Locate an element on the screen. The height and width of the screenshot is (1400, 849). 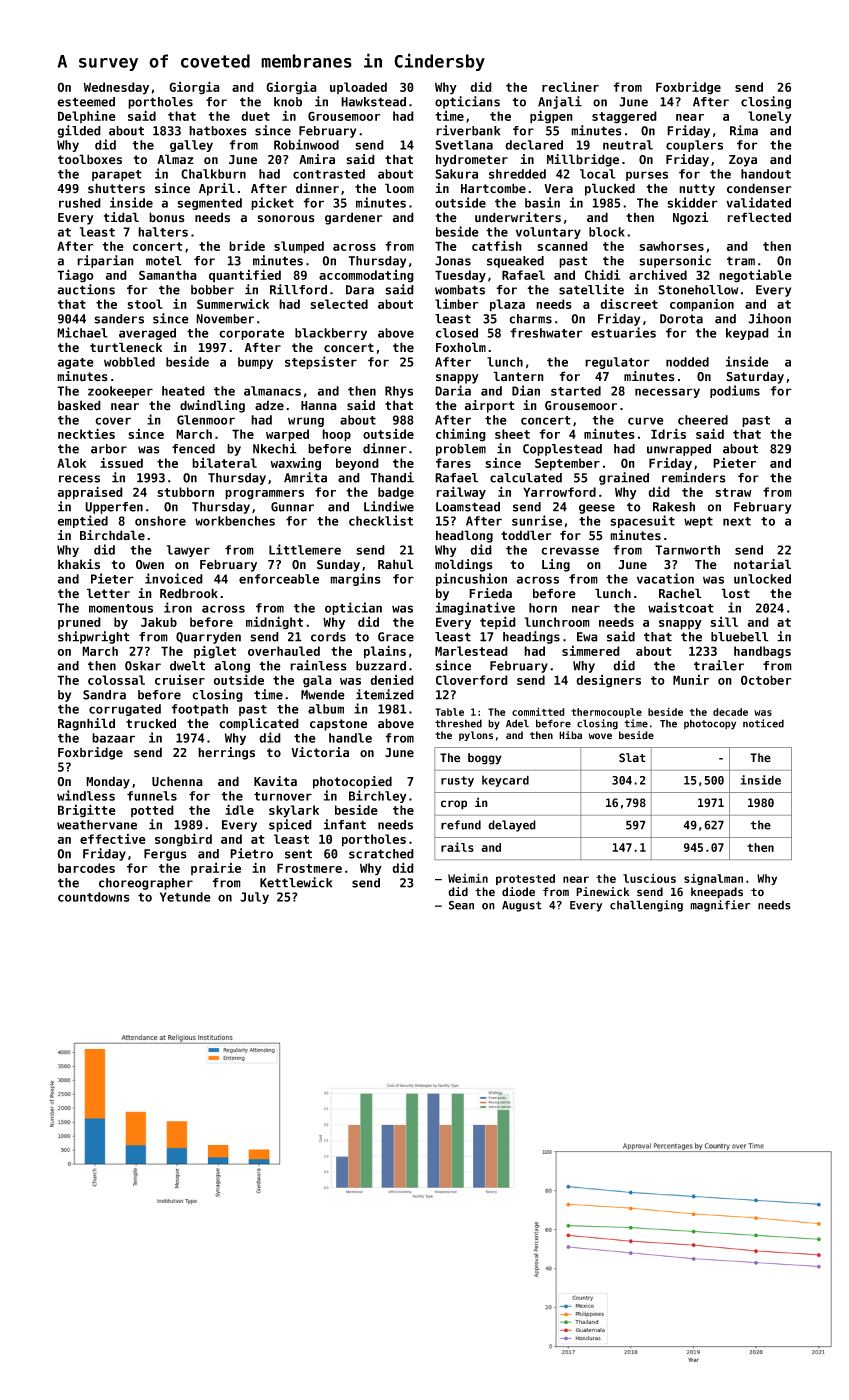
noticed is located at coordinates (763, 723).
